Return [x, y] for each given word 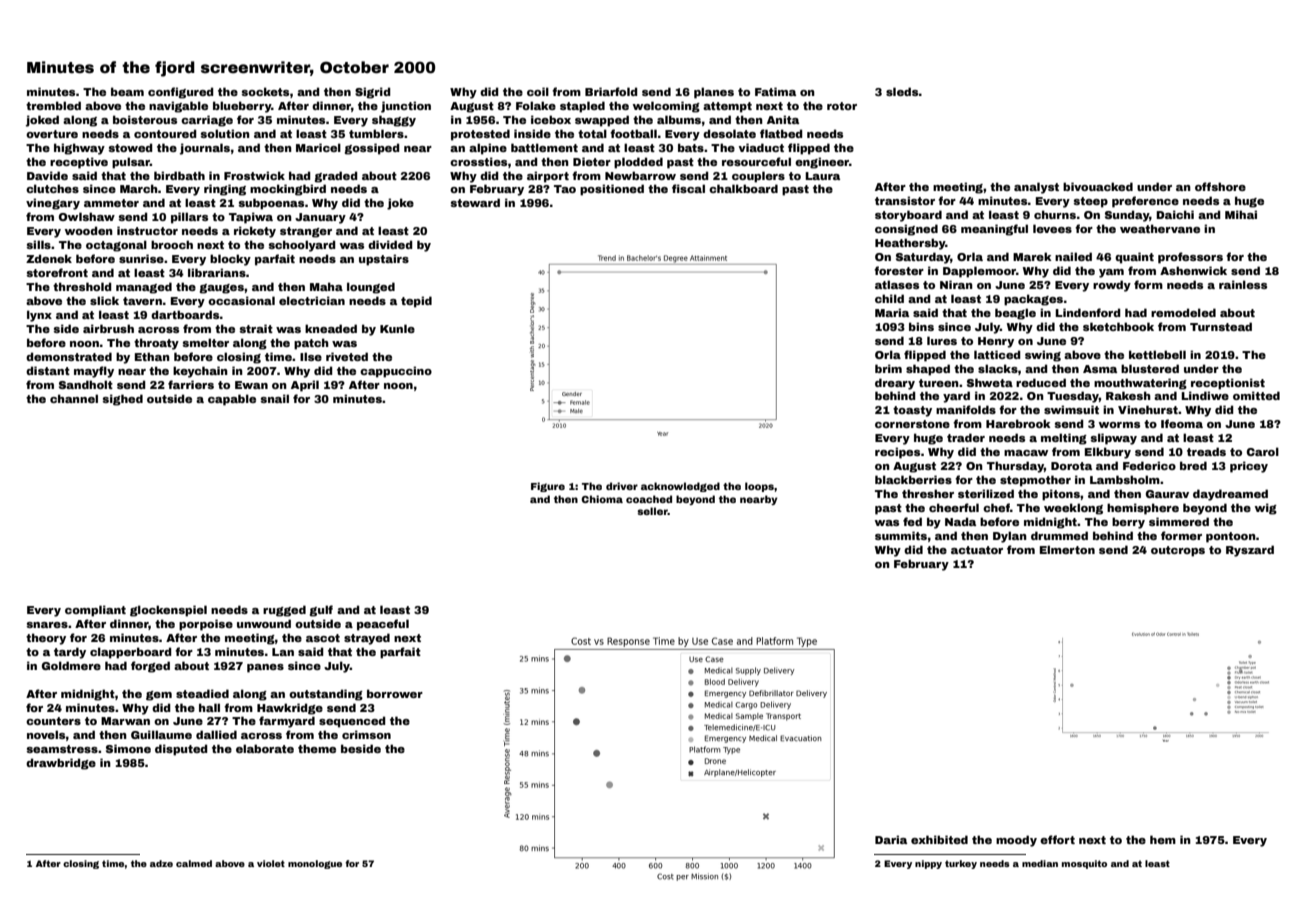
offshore [1220, 186]
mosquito [1084, 864]
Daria [891, 839]
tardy [70, 653]
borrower [395, 693]
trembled [53, 105]
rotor [842, 106]
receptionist [1228, 384]
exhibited [939, 839]
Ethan [152, 356]
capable [232, 400]
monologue [315, 864]
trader [966, 437]
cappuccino [396, 372]
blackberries [913, 479]
